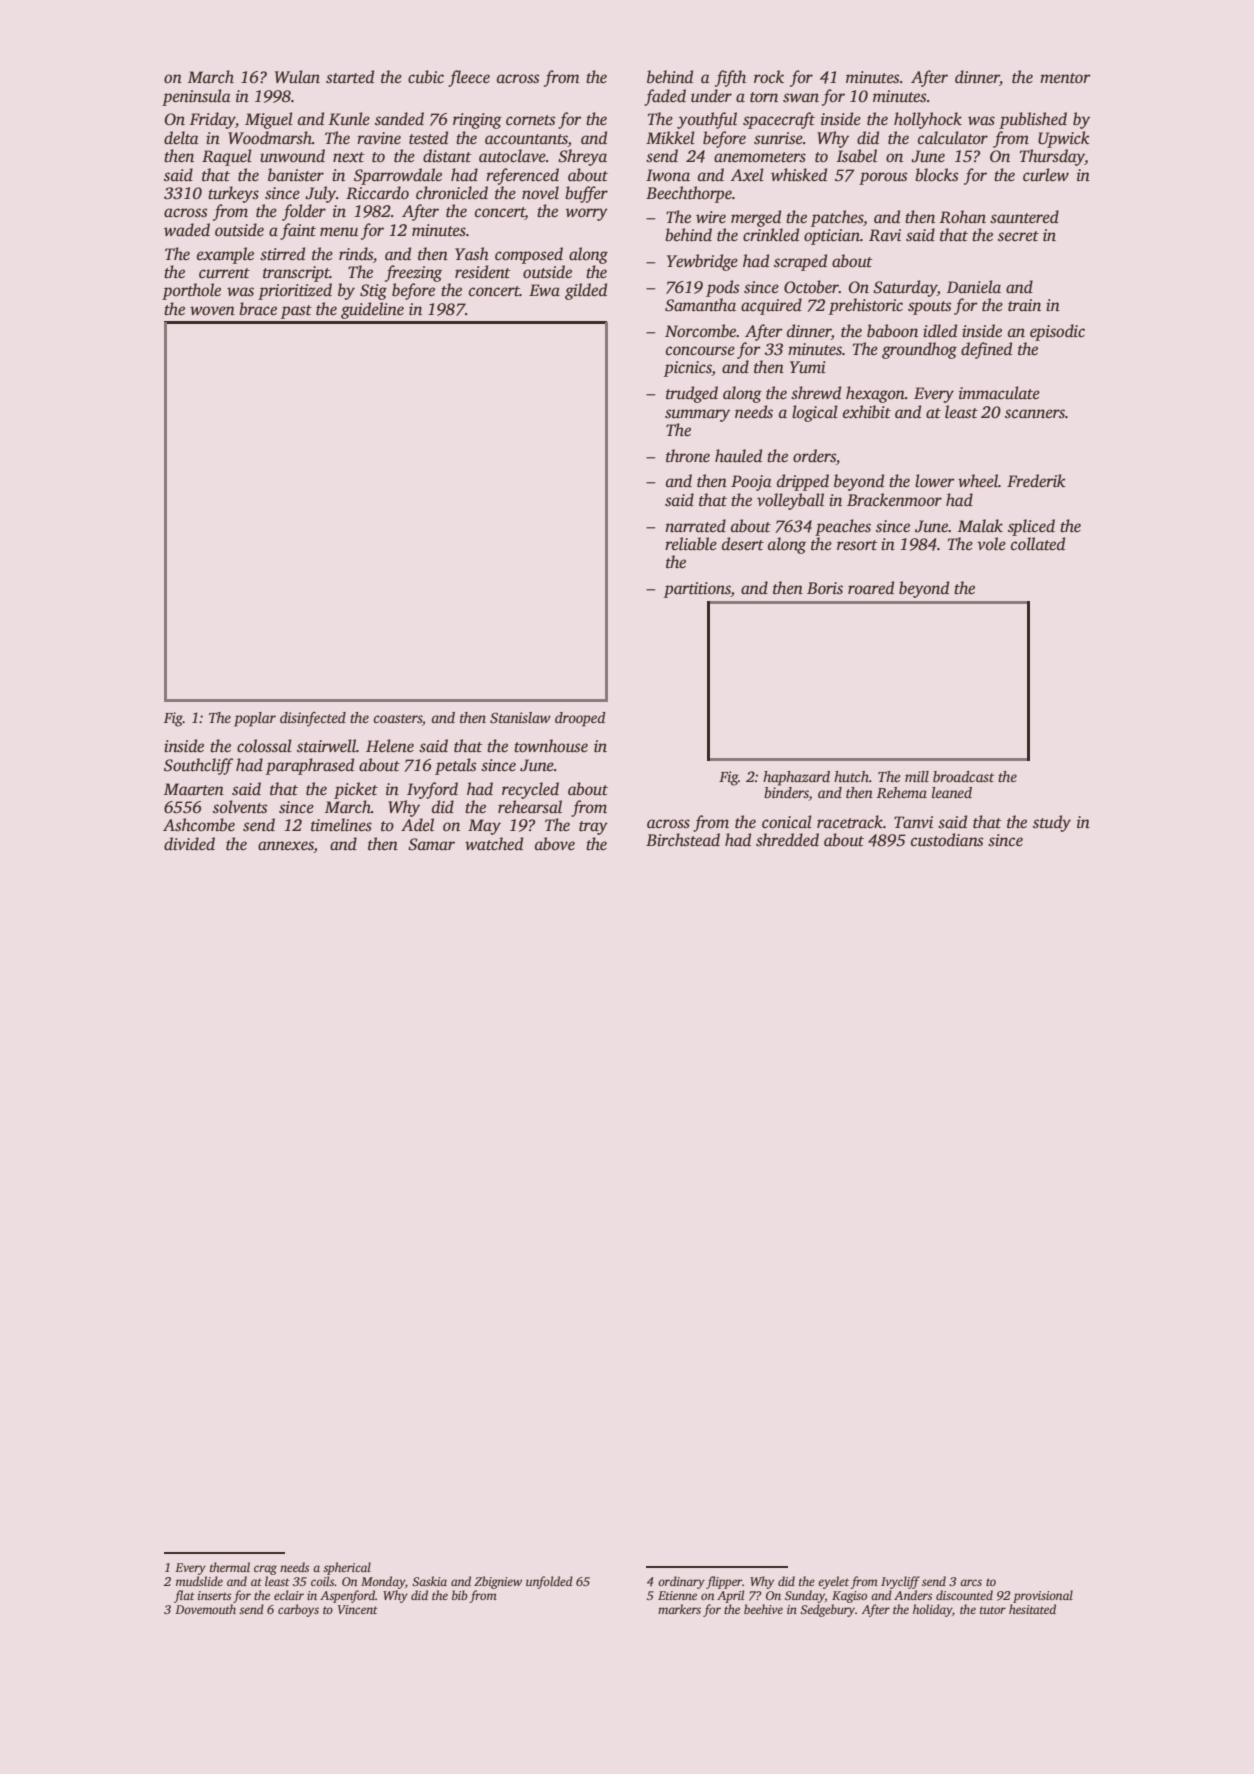 Image resolution: width=1254 pixels, height=1774 pixels. What do you see at coordinates (928, 120) in the page?
I see `hollyhock` at bounding box center [928, 120].
